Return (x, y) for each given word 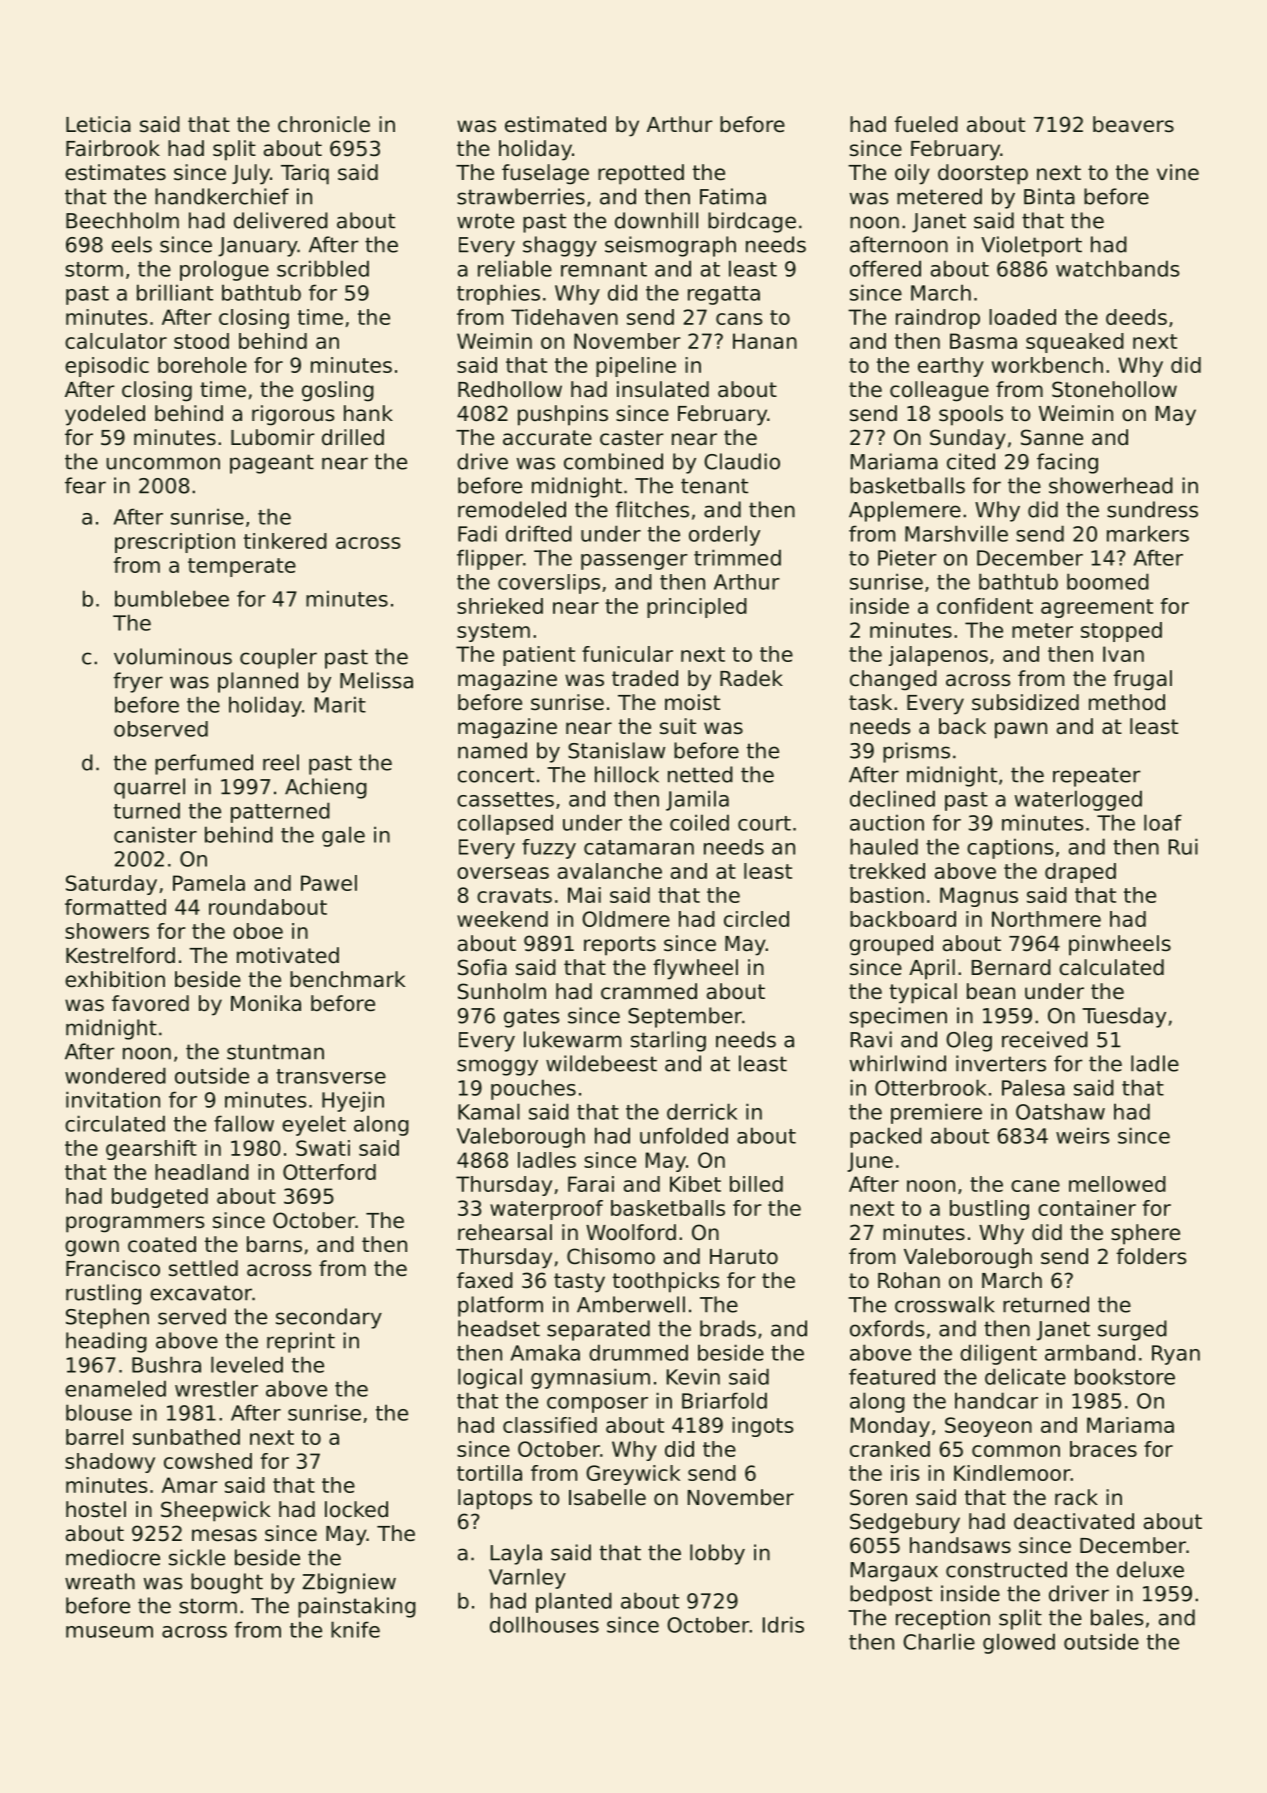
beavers (1133, 124)
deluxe (1150, 1569)
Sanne (1052, 437)
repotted (641, 174)
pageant (272, 464)
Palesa (1033, 1087)
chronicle (324, 124)
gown (92, 1248)
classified (550, 1425)
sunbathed (186, 1437)
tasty (579, 1283)
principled (697, 608)
